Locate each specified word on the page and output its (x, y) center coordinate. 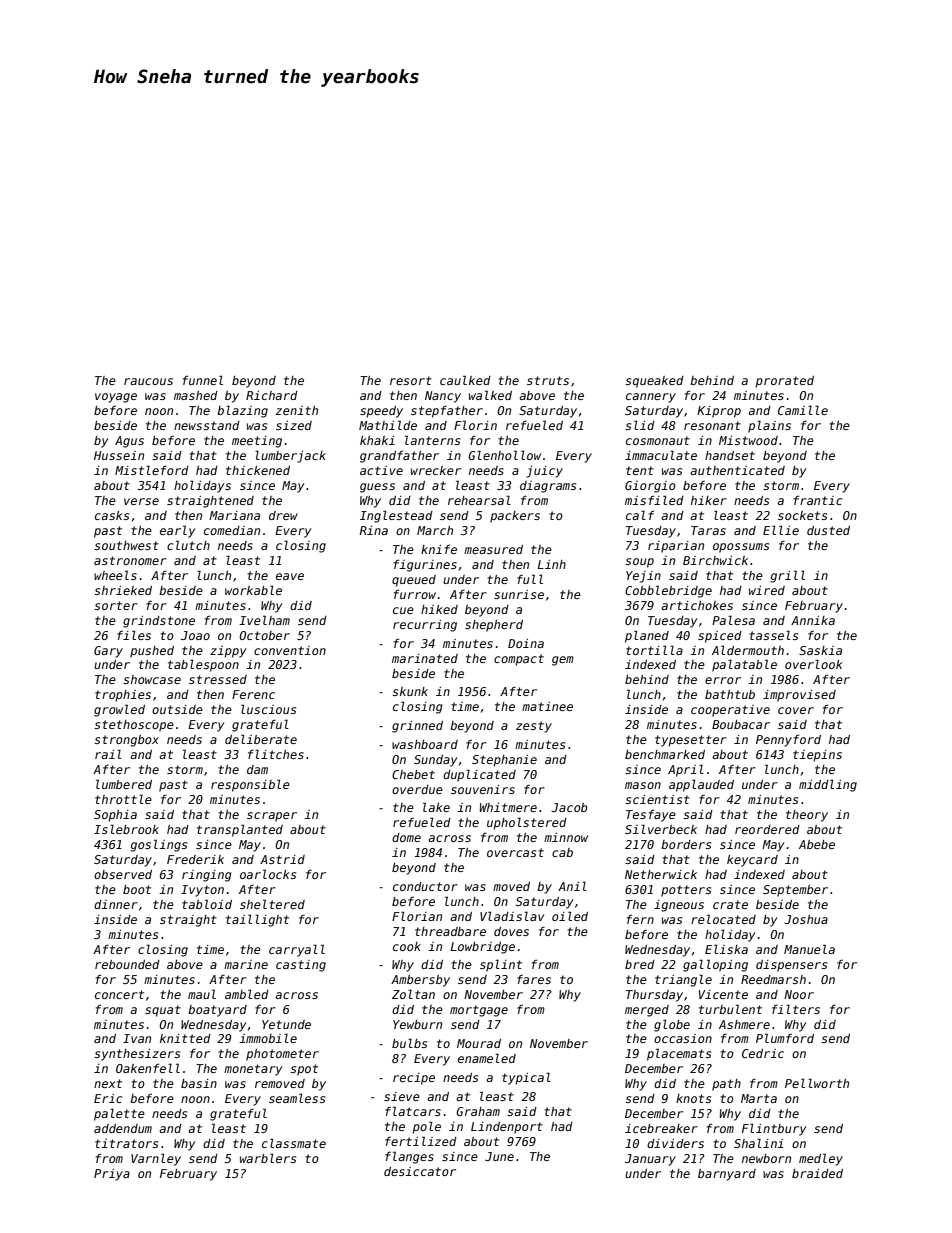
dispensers (791, 966)
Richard (272, 395)
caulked (465, 380)
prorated (784, 382)
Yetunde (286, 1024)
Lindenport (507, 1128)
